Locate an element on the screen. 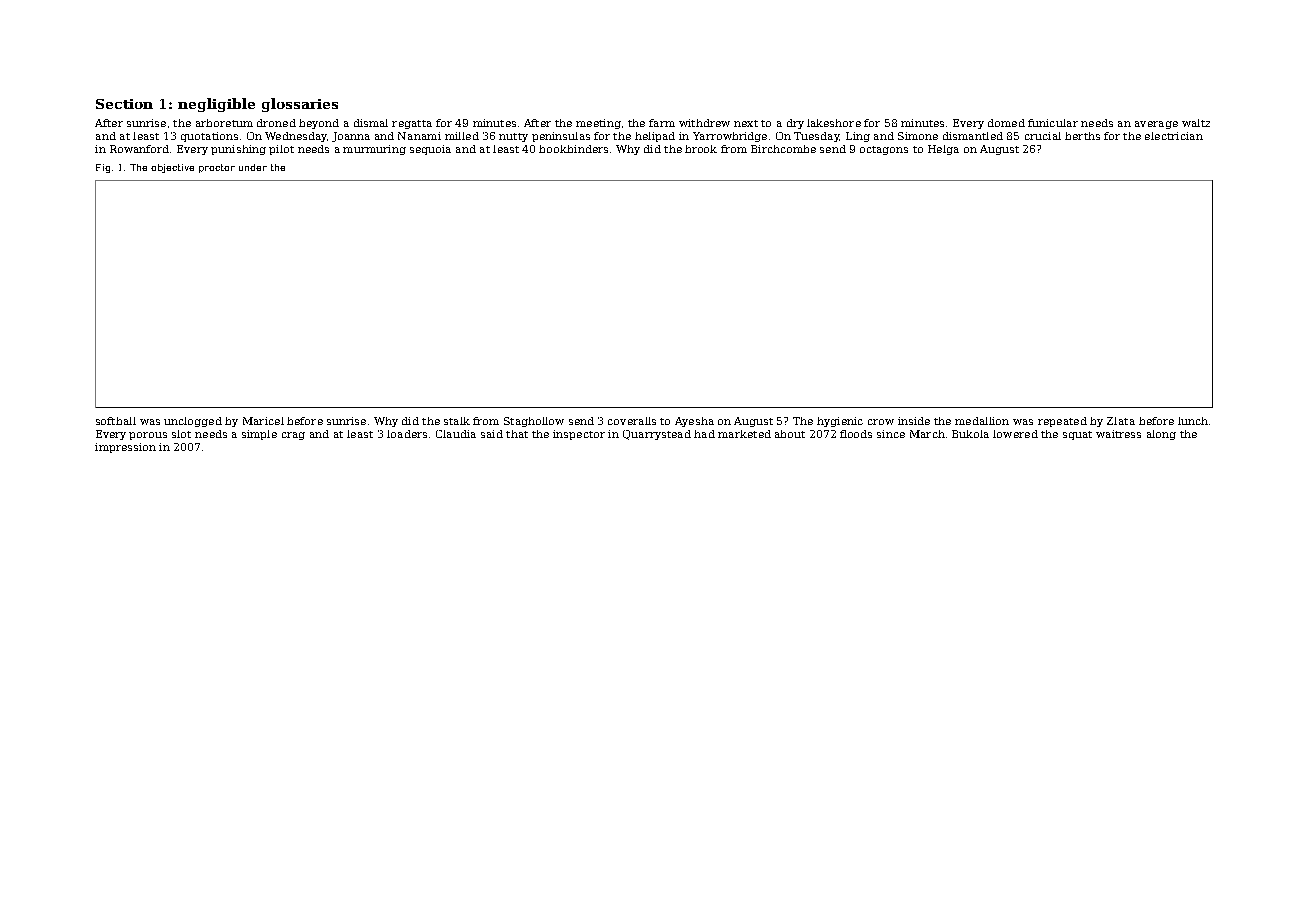  Staghollow is located at coordinates (534, 422).
